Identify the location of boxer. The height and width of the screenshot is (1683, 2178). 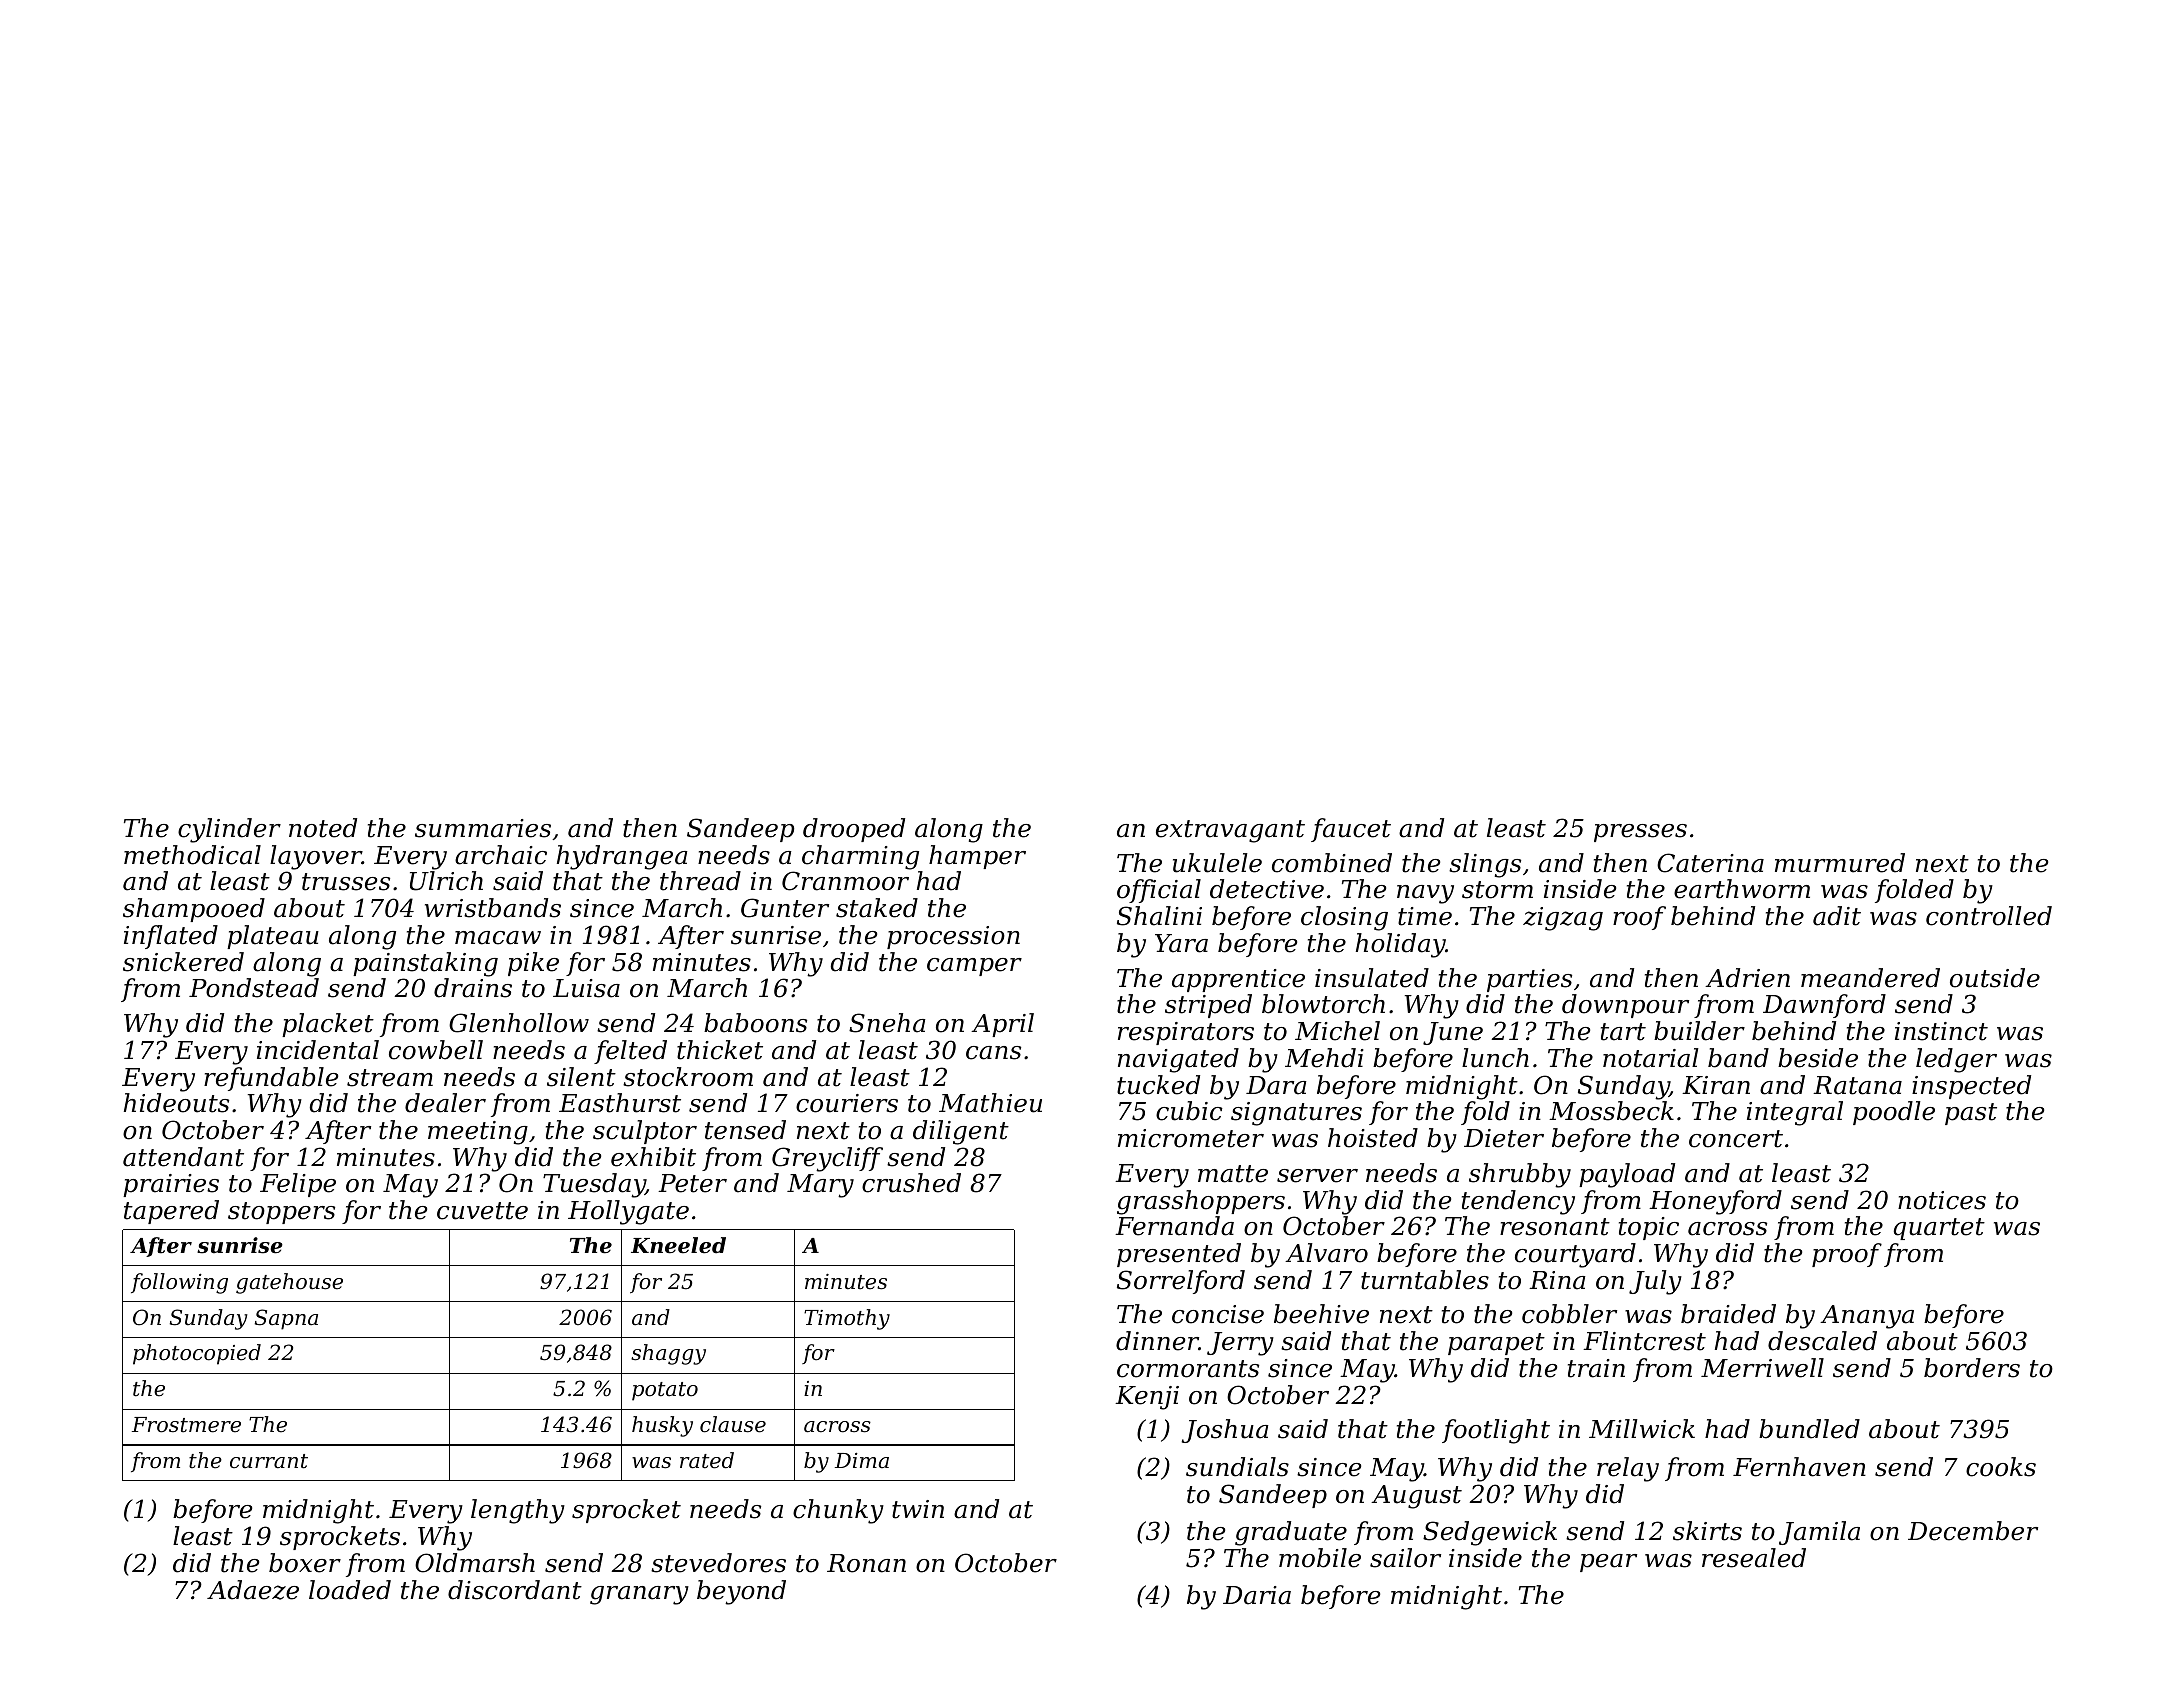
(305, 1563).
